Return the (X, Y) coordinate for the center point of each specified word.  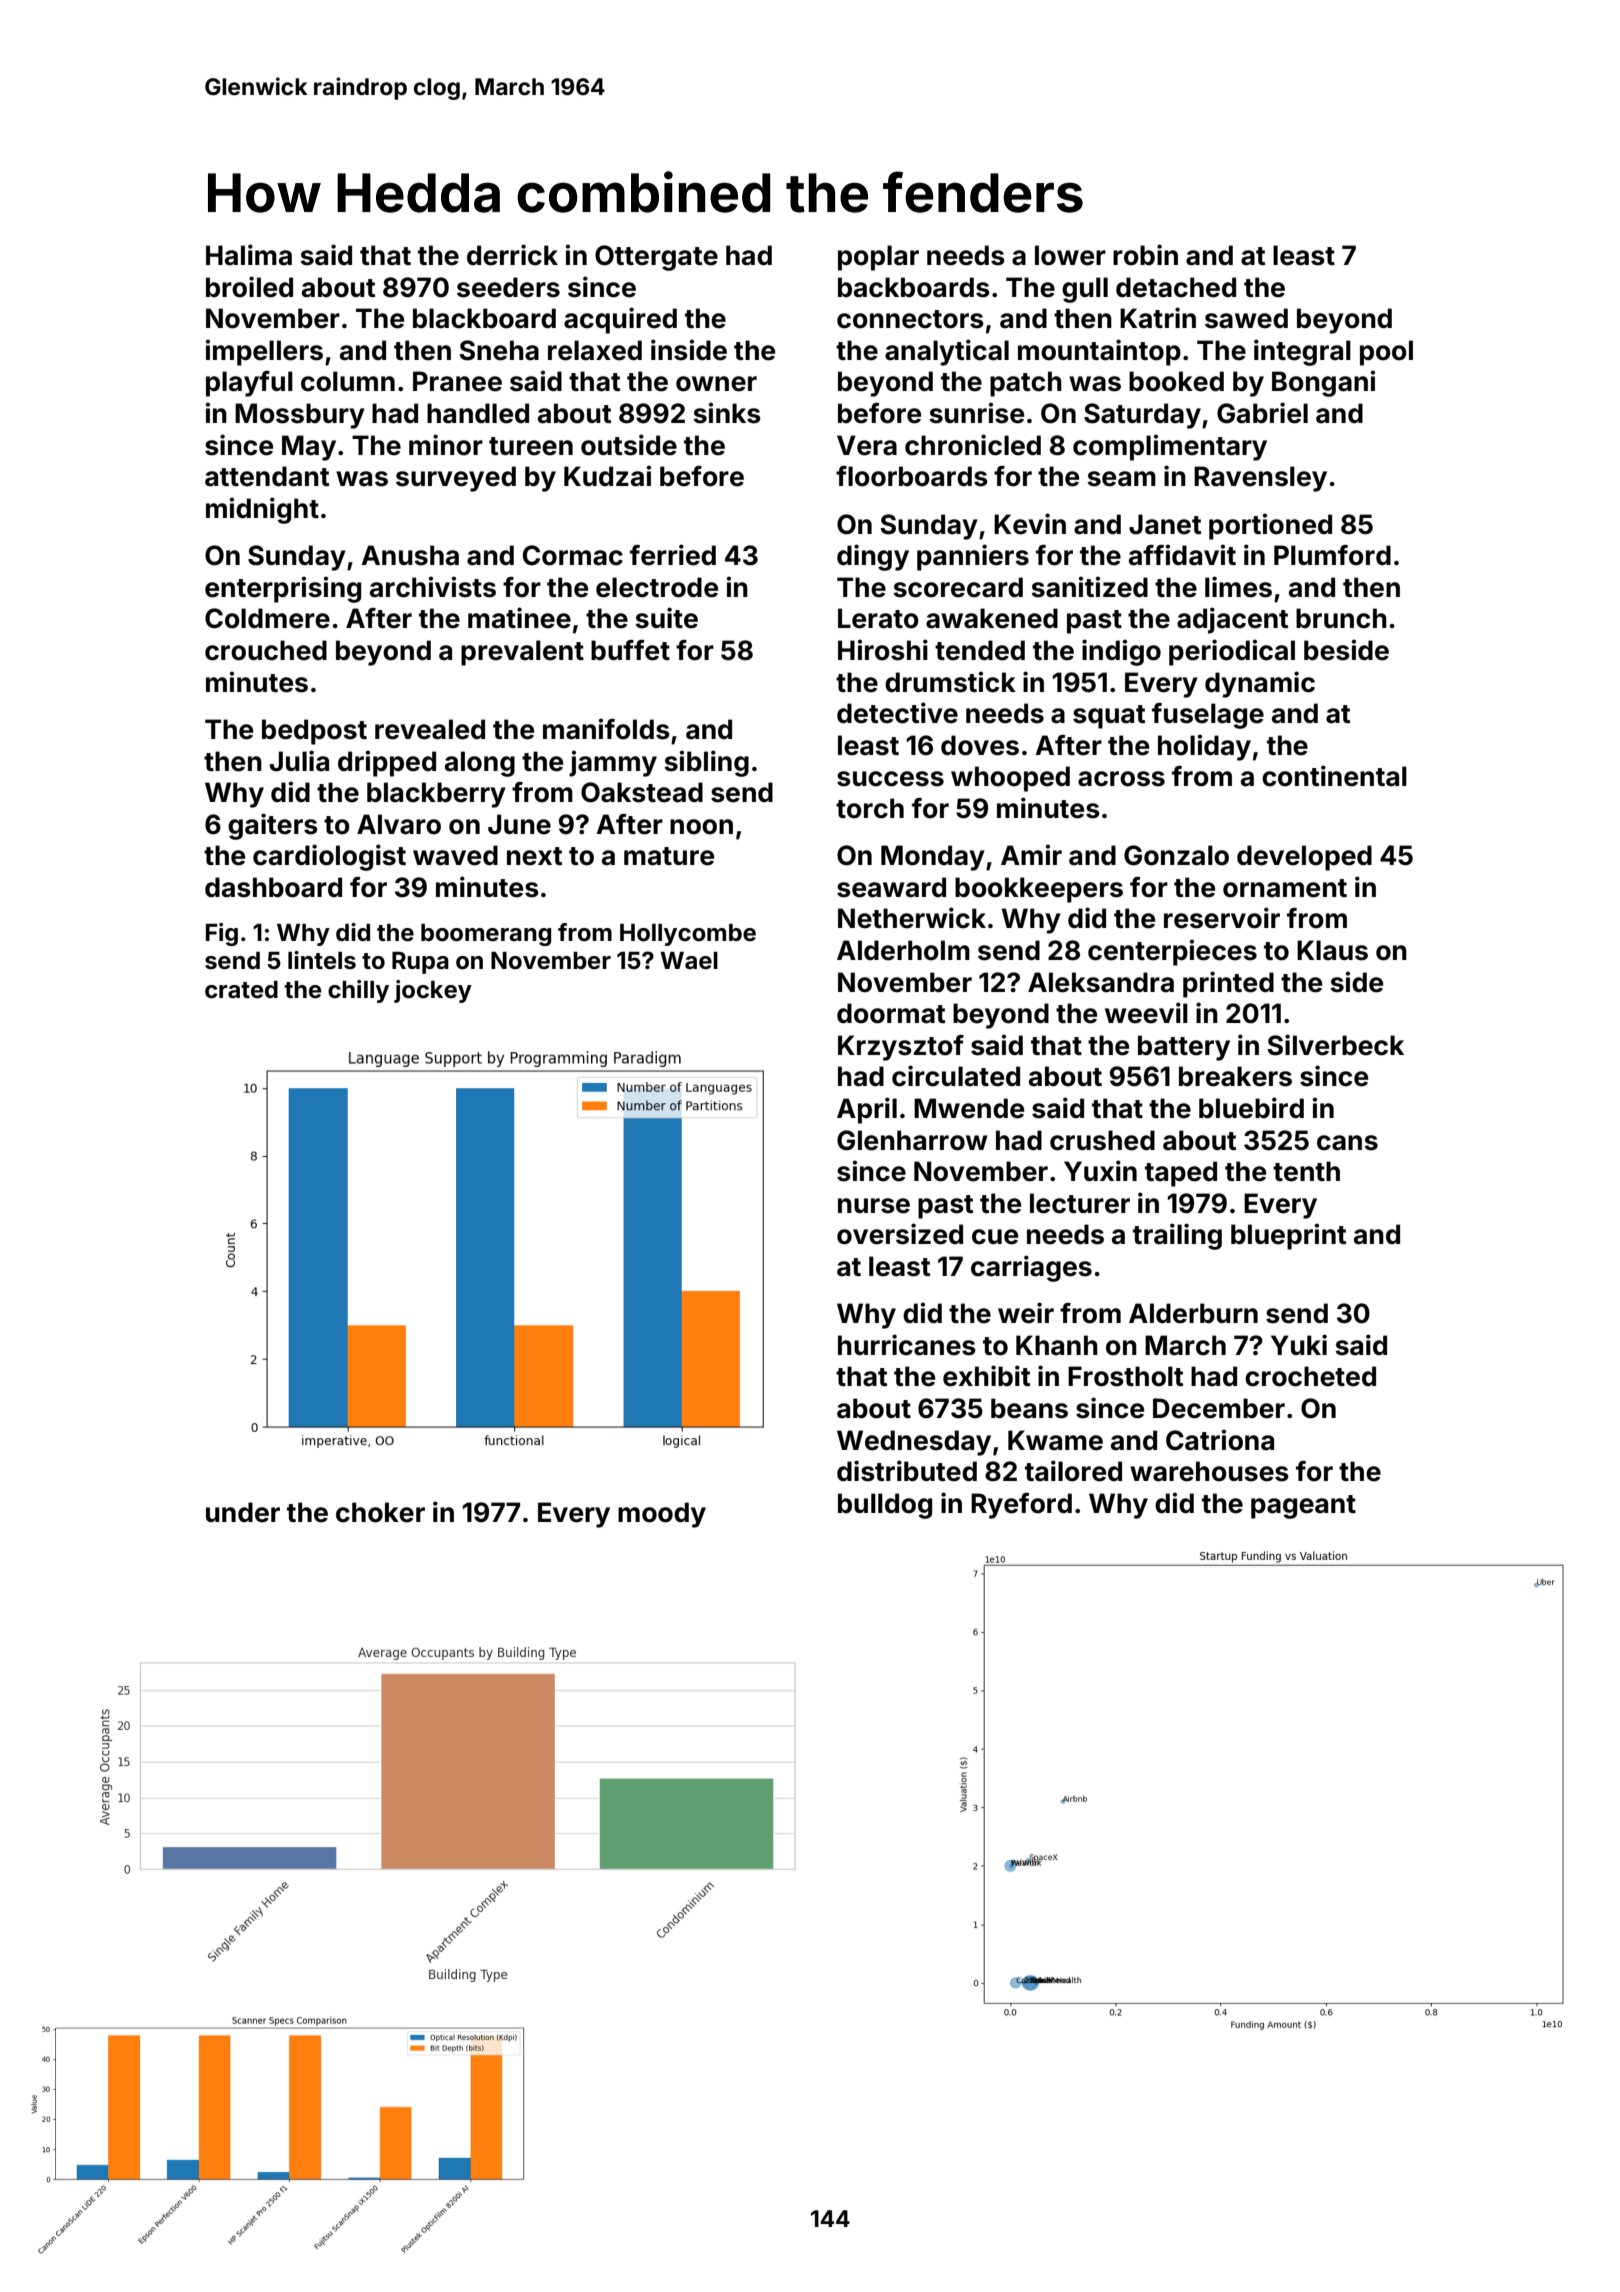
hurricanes (907, 1345)
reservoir (1222, 918)
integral (1302, 352)
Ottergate (656, 258)
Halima (249, 255)
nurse (874, 1206)
